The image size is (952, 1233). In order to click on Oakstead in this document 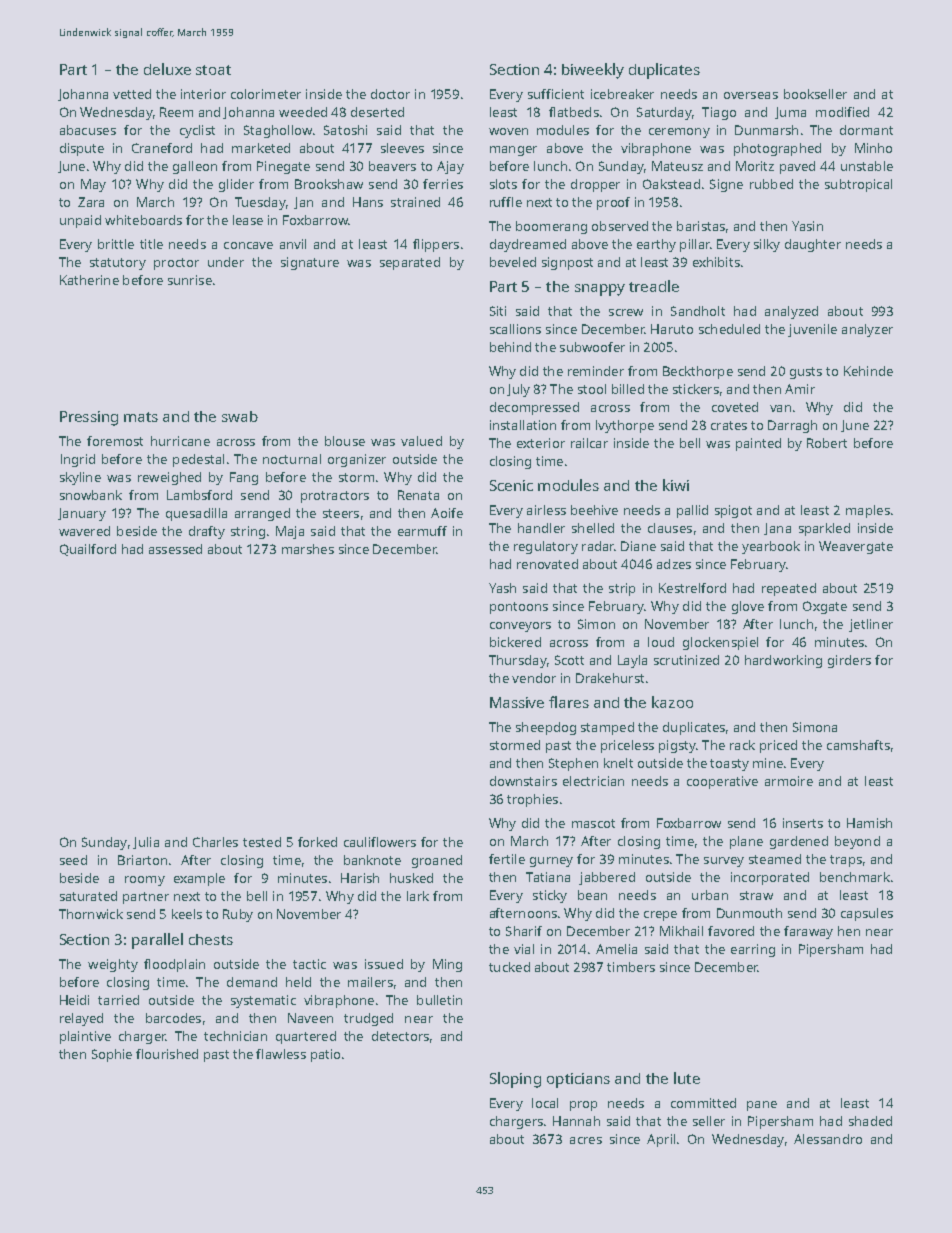, I will do `click(671, 184)`.
